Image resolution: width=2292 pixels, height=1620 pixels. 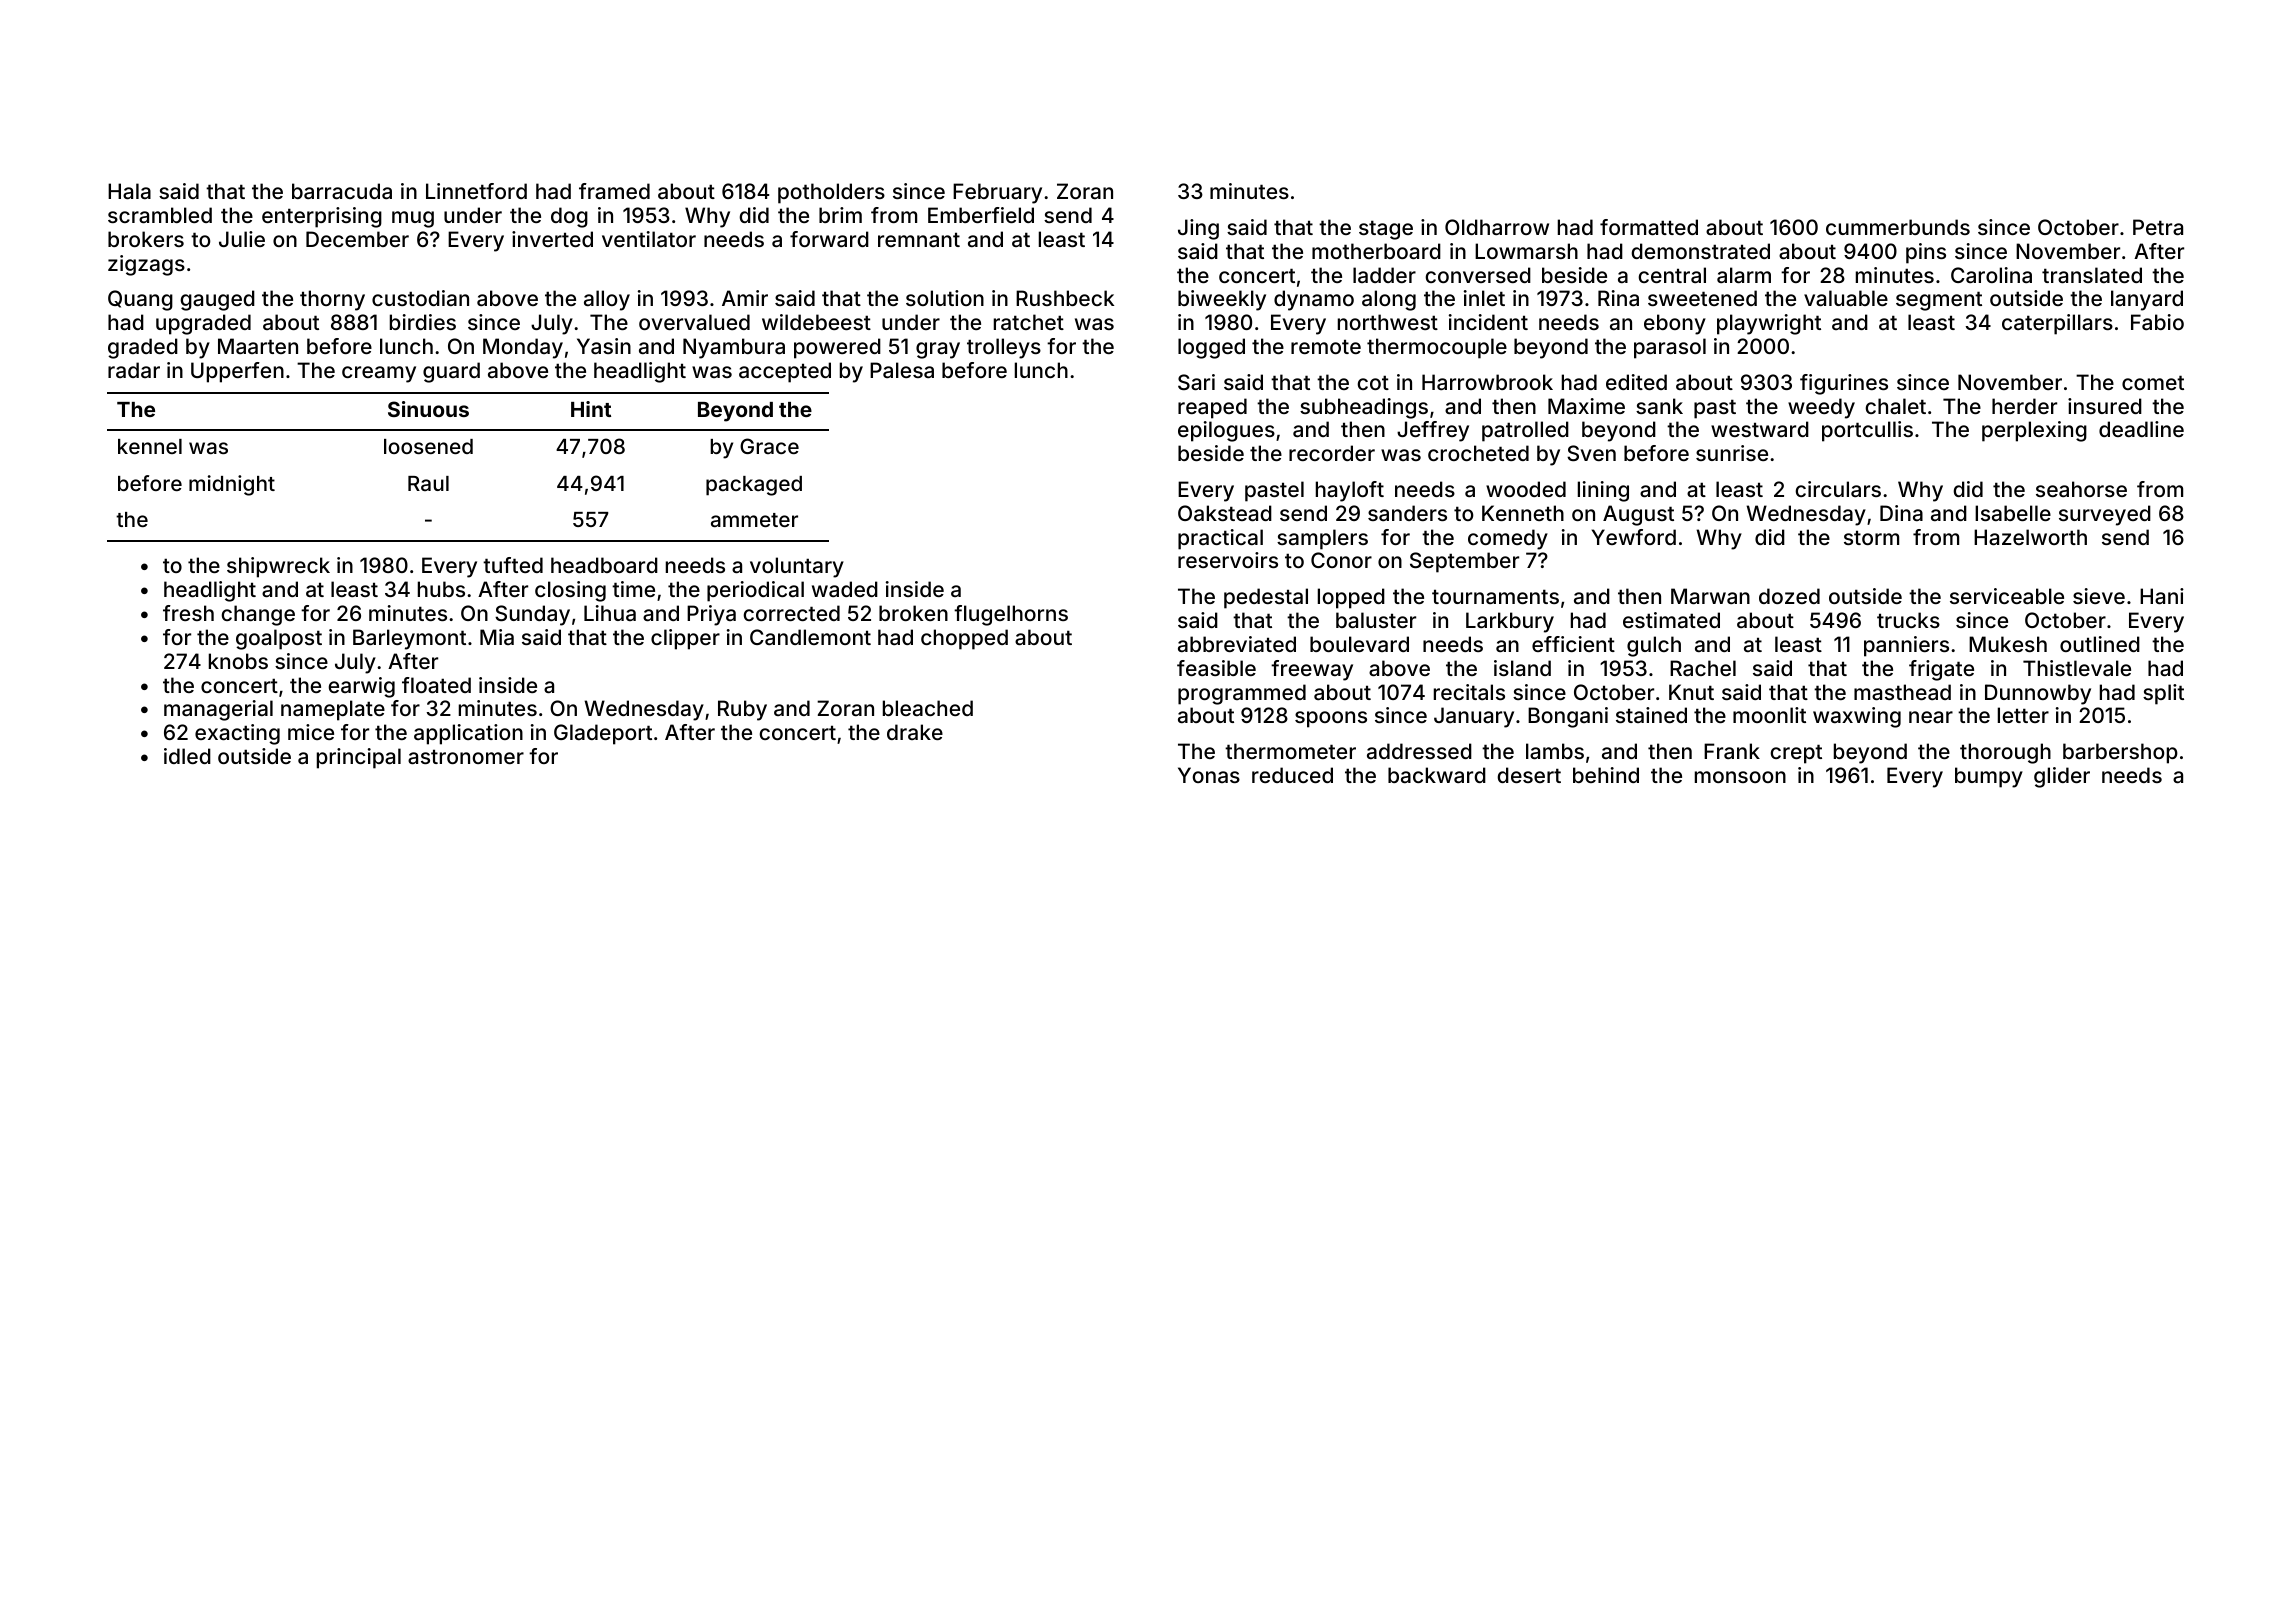 I want to click on Petra, so click(x=2158, y=227).
